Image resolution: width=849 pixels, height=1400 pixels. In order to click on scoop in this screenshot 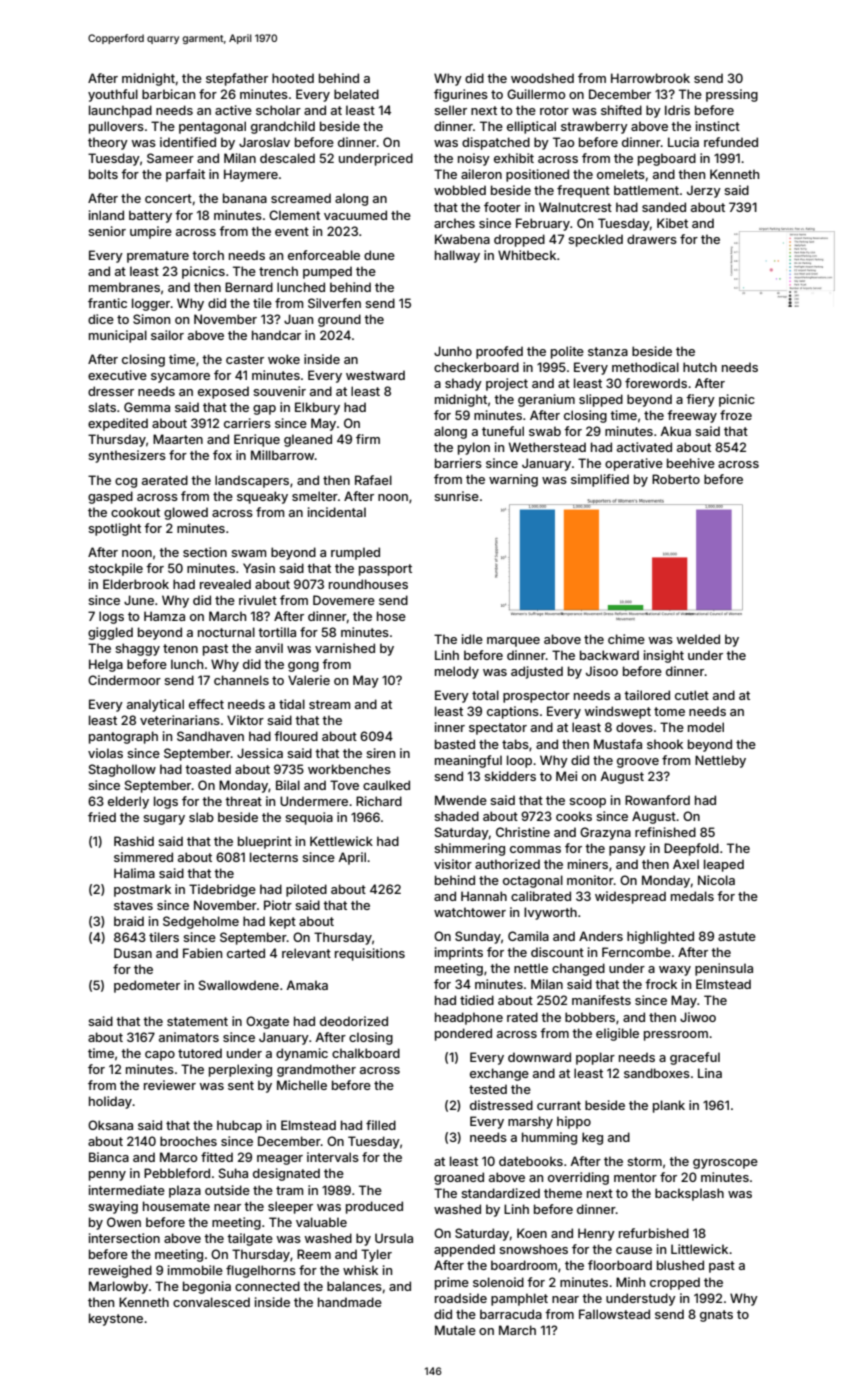, I will do `click(587, 803)`.
